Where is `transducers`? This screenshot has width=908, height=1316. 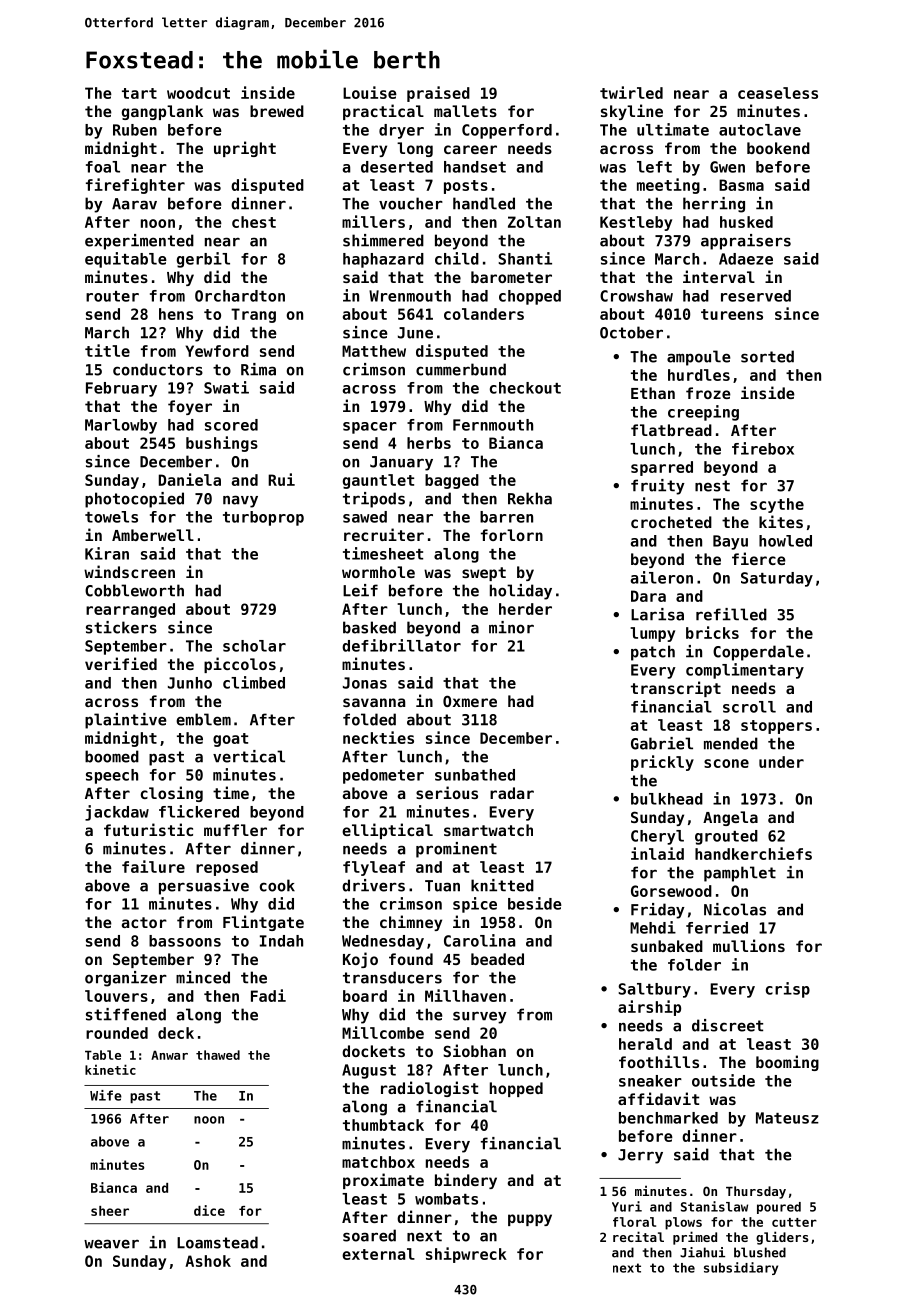
transducers is located at coordinates (392, 977).
